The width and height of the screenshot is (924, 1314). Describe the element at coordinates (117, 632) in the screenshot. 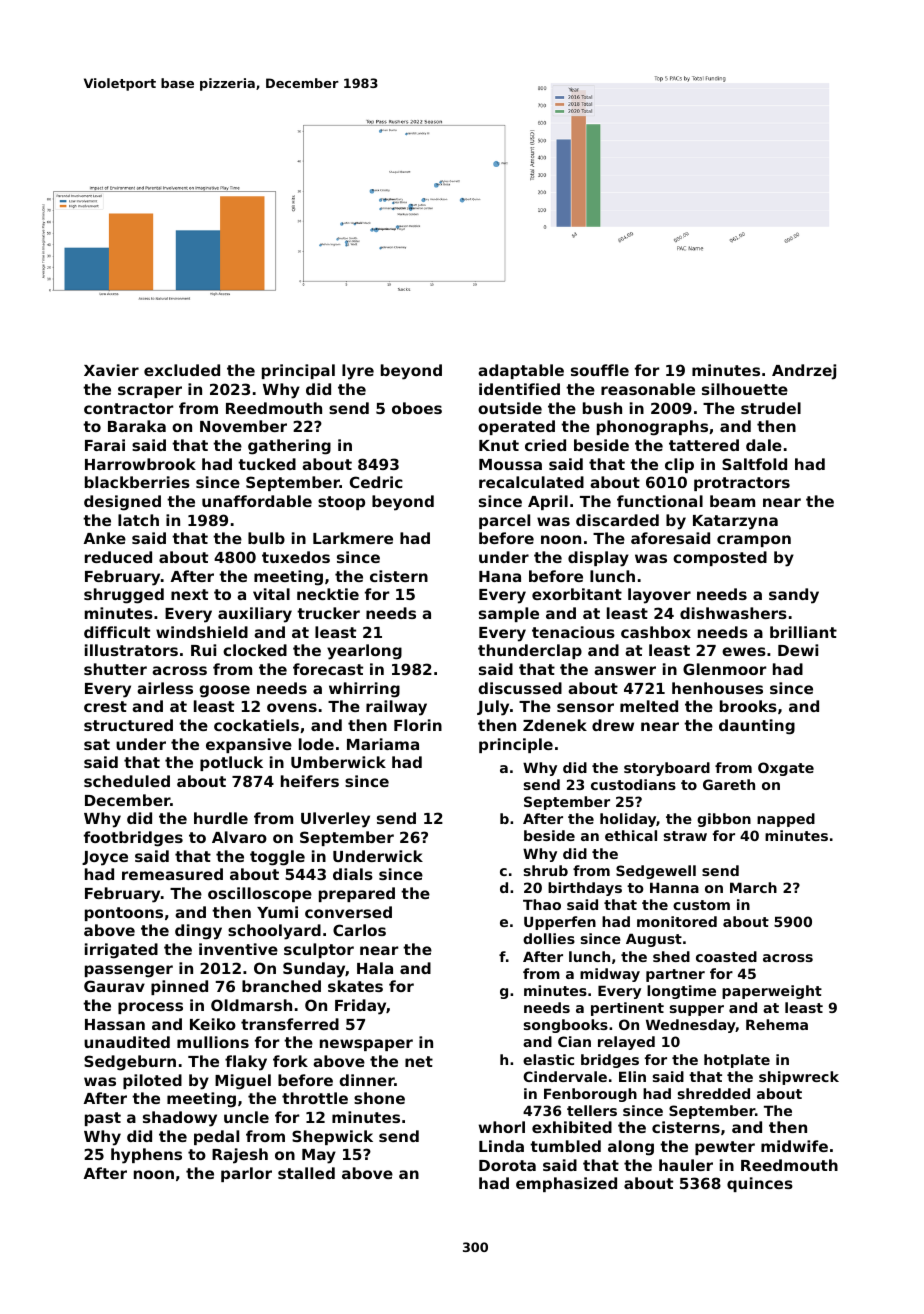

I see `difficult` at that location.
